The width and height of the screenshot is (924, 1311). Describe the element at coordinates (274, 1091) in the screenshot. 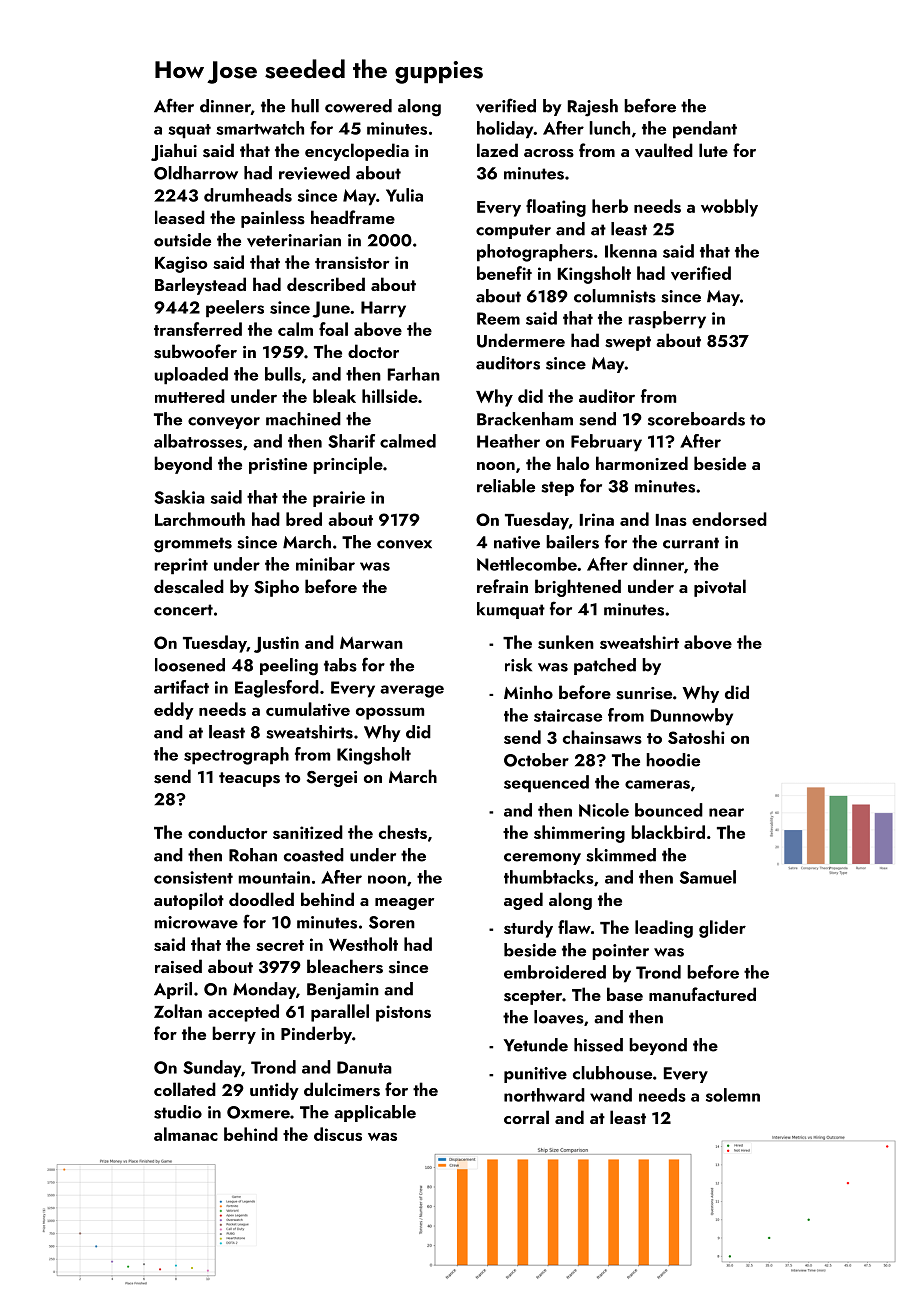

I see `untidy` at that location.
